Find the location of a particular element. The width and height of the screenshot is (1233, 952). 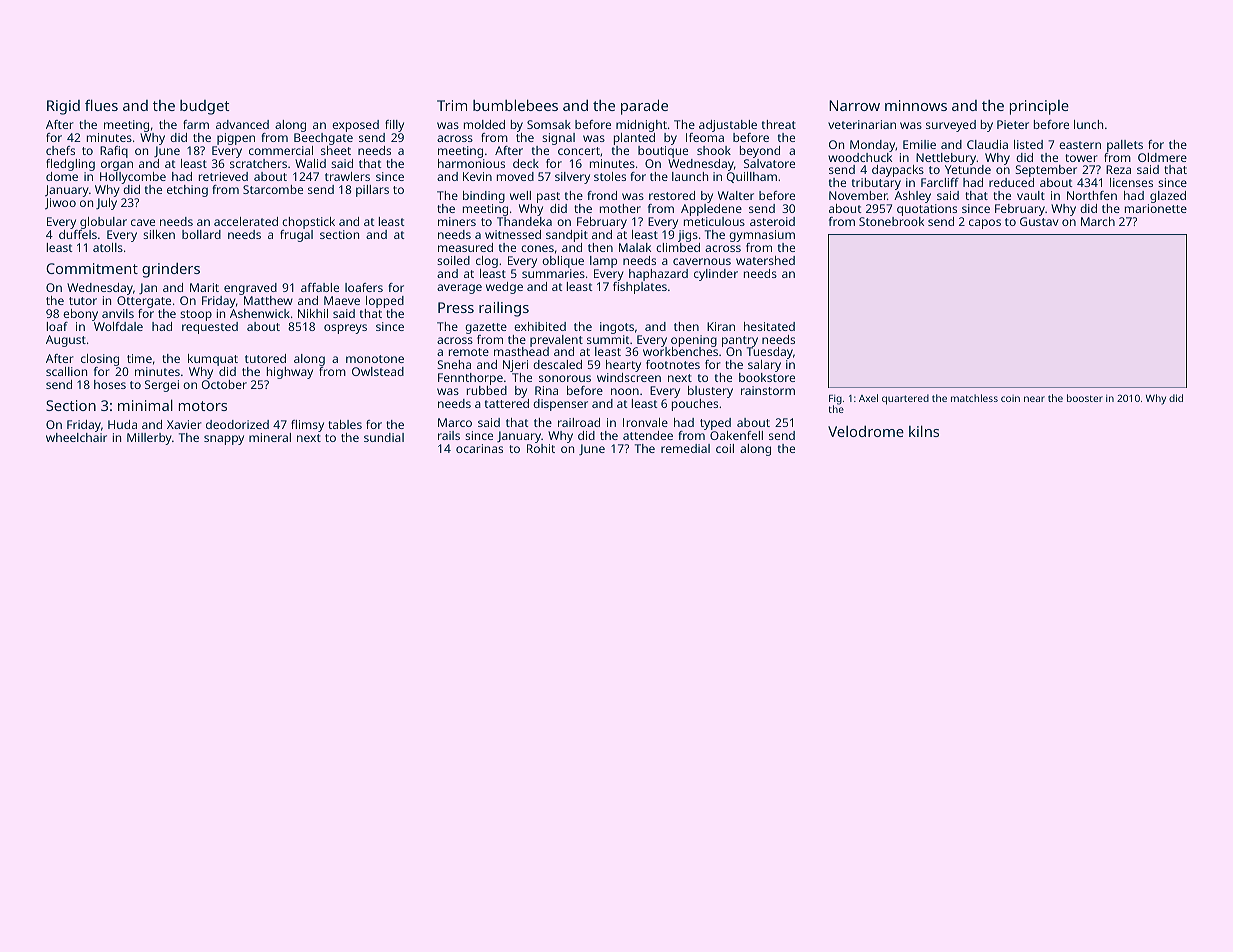

vault is located at coordinates (1031, 195).
